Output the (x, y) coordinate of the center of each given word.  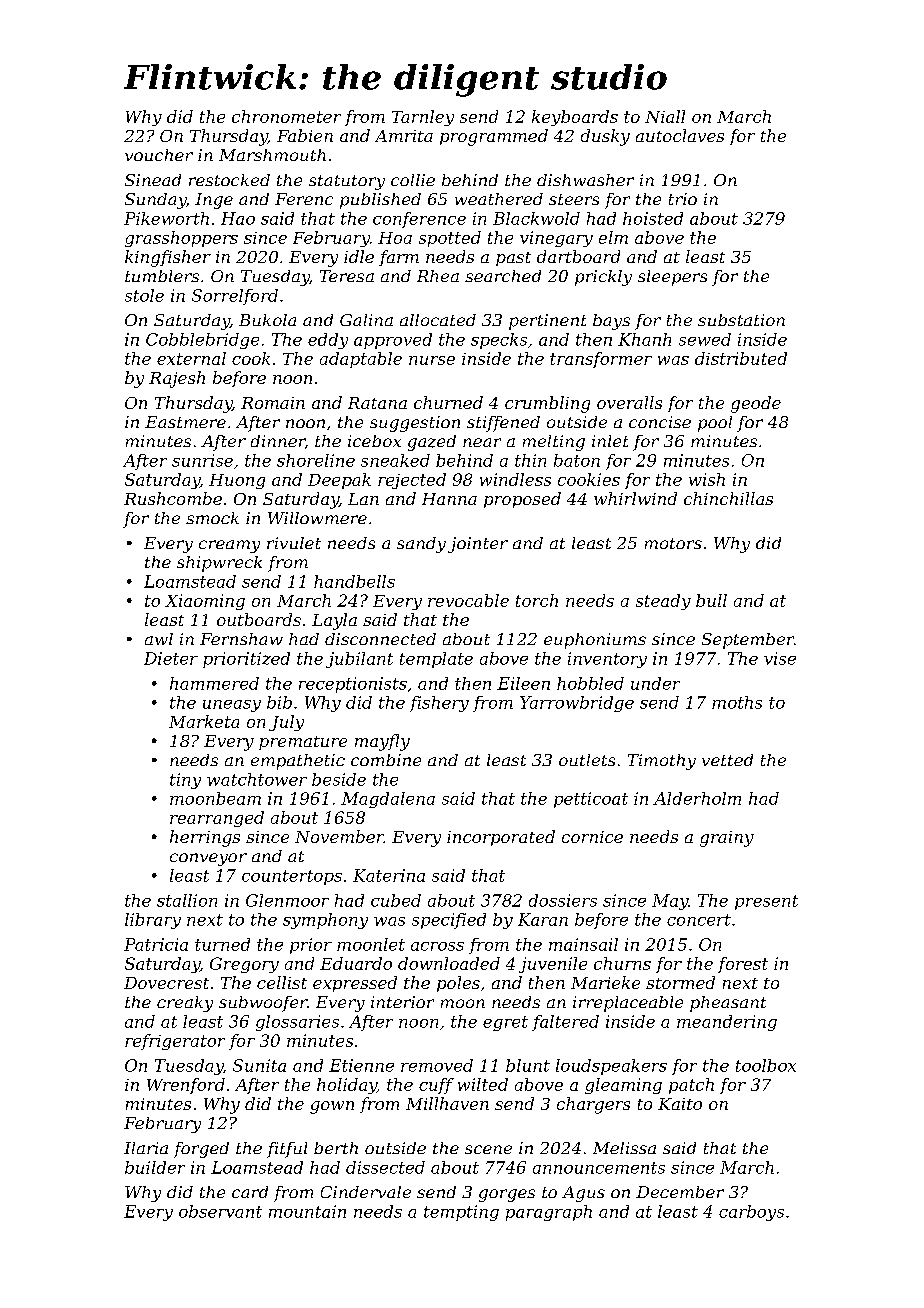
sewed (705, 339)
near (482, 442)
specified (449, 921)
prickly (603, 278)
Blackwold (536, 218)
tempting (461, 1213)
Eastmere (185, 422)
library (153, 921)
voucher (159, 155)
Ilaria (146, 1148)
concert (699, 920)
